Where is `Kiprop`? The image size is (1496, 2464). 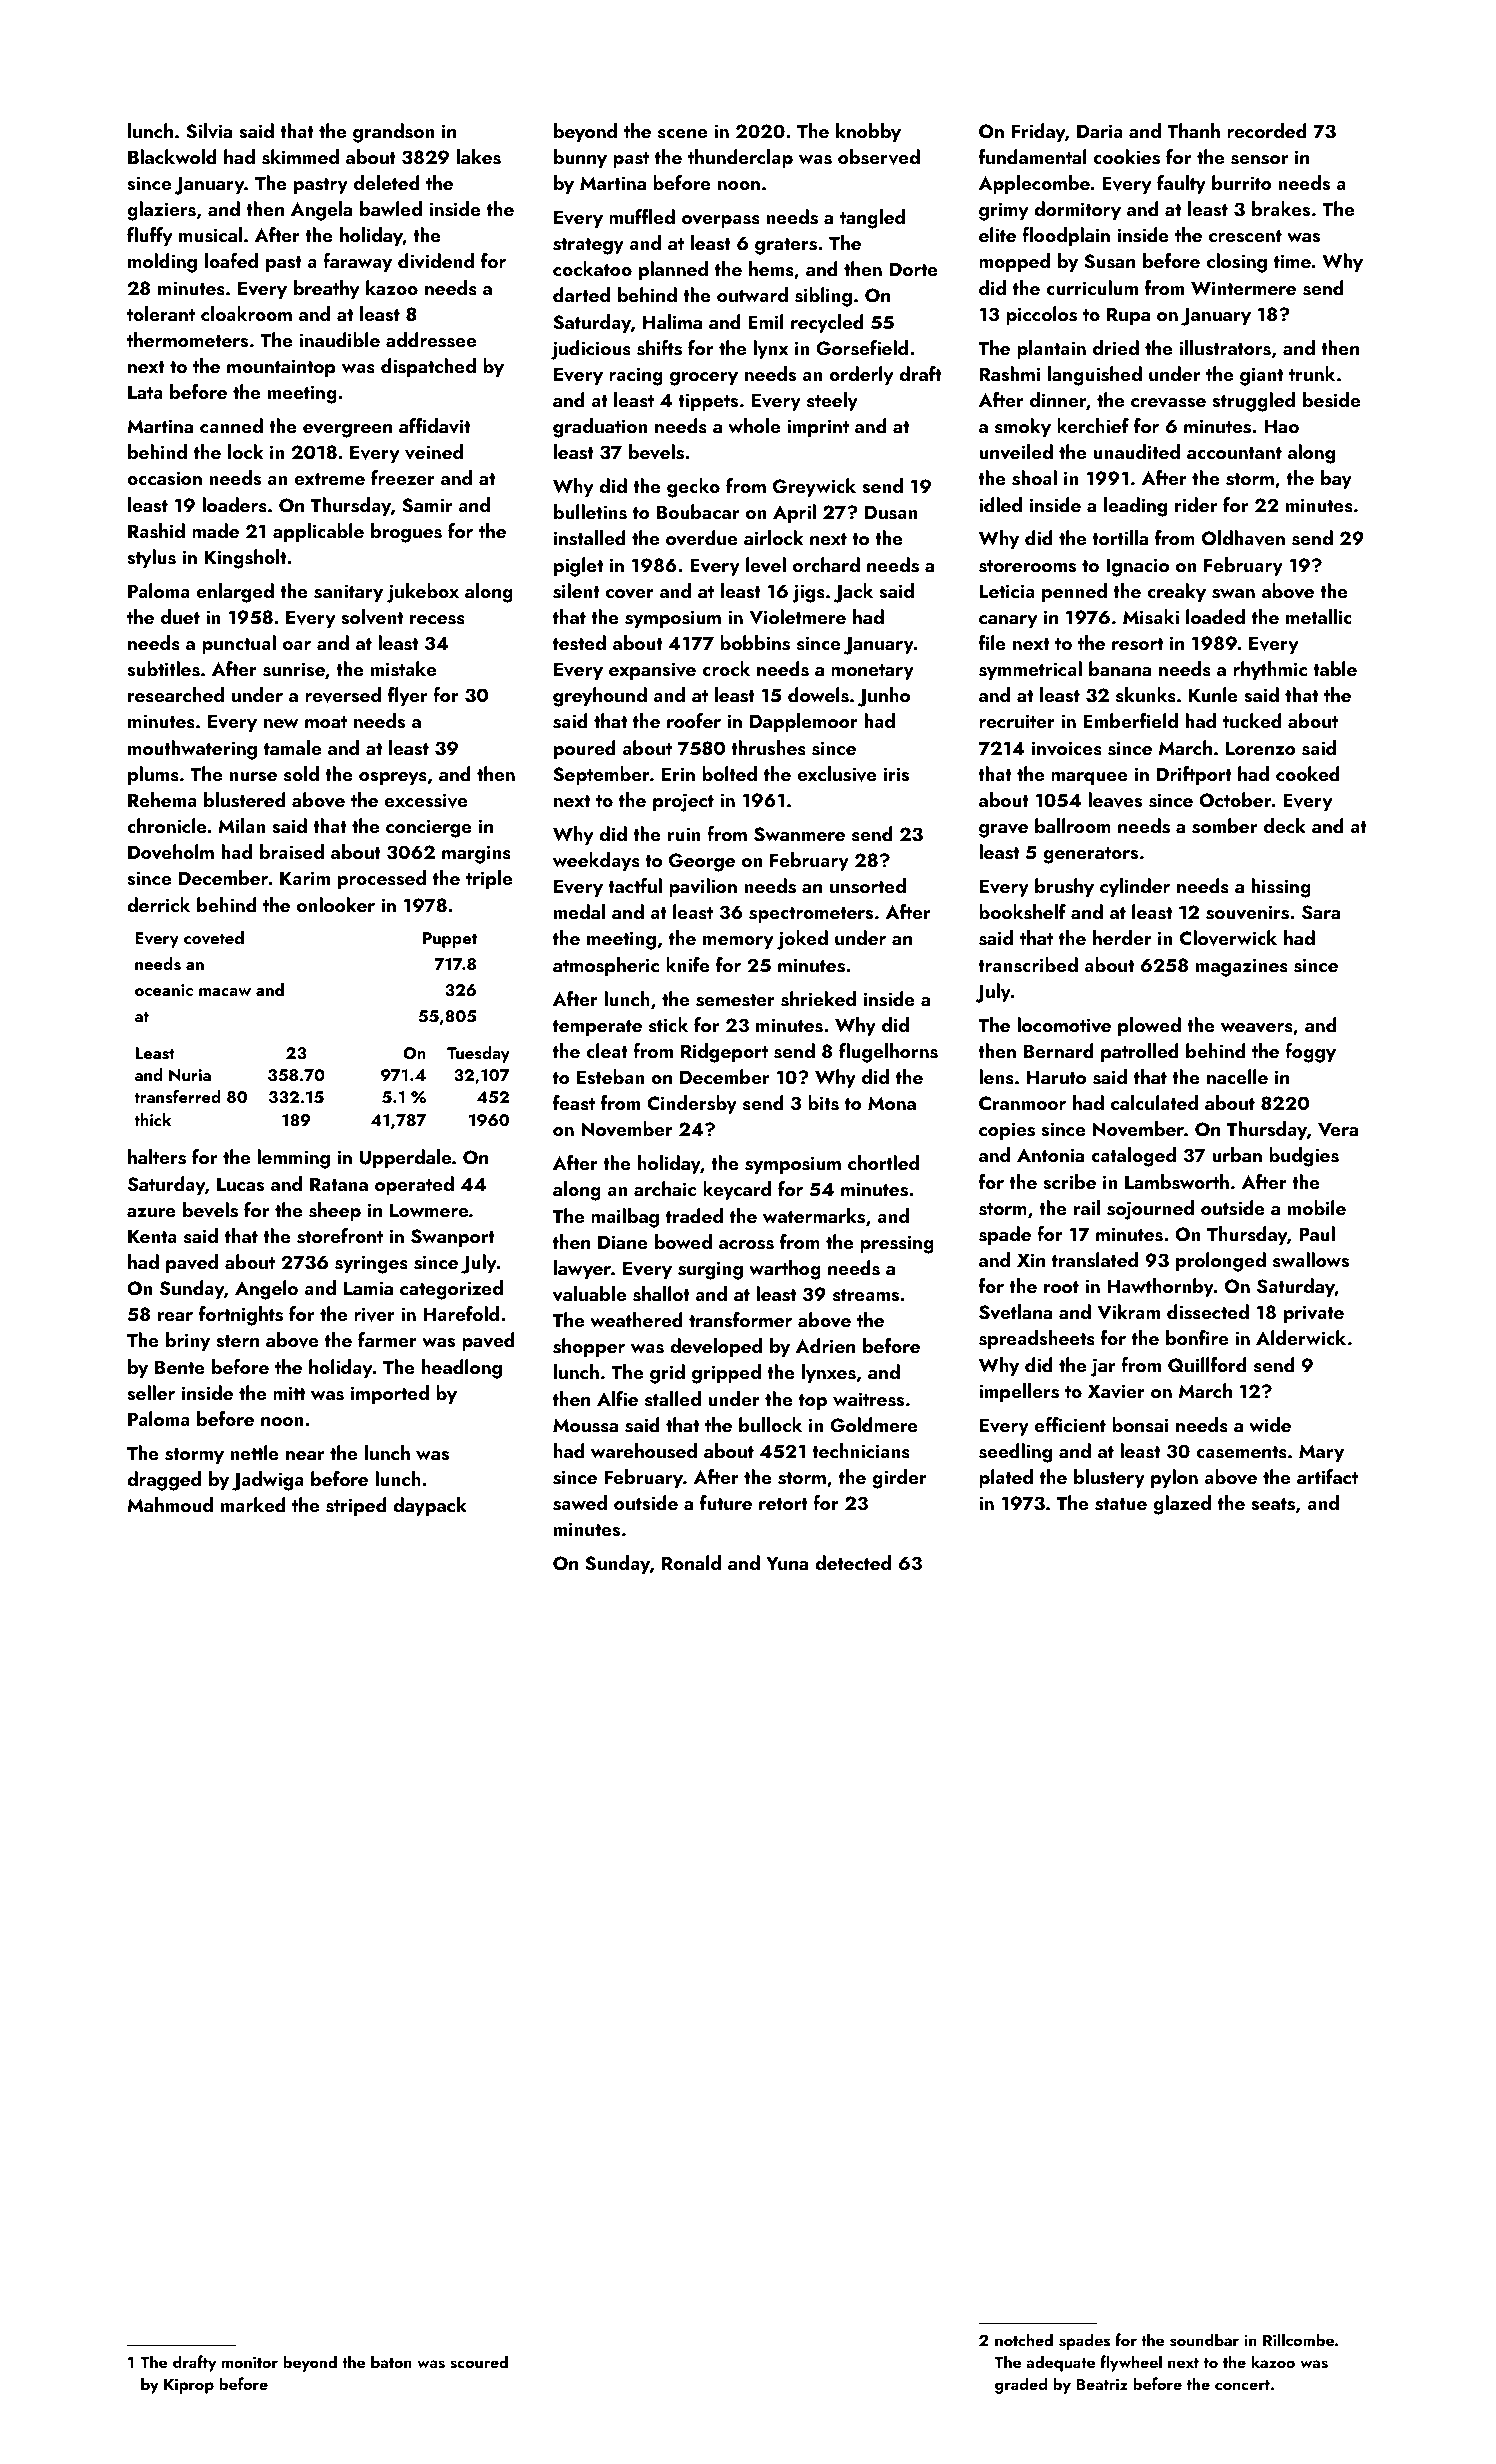
Kiprop is located at coordinates (189, 2386).
